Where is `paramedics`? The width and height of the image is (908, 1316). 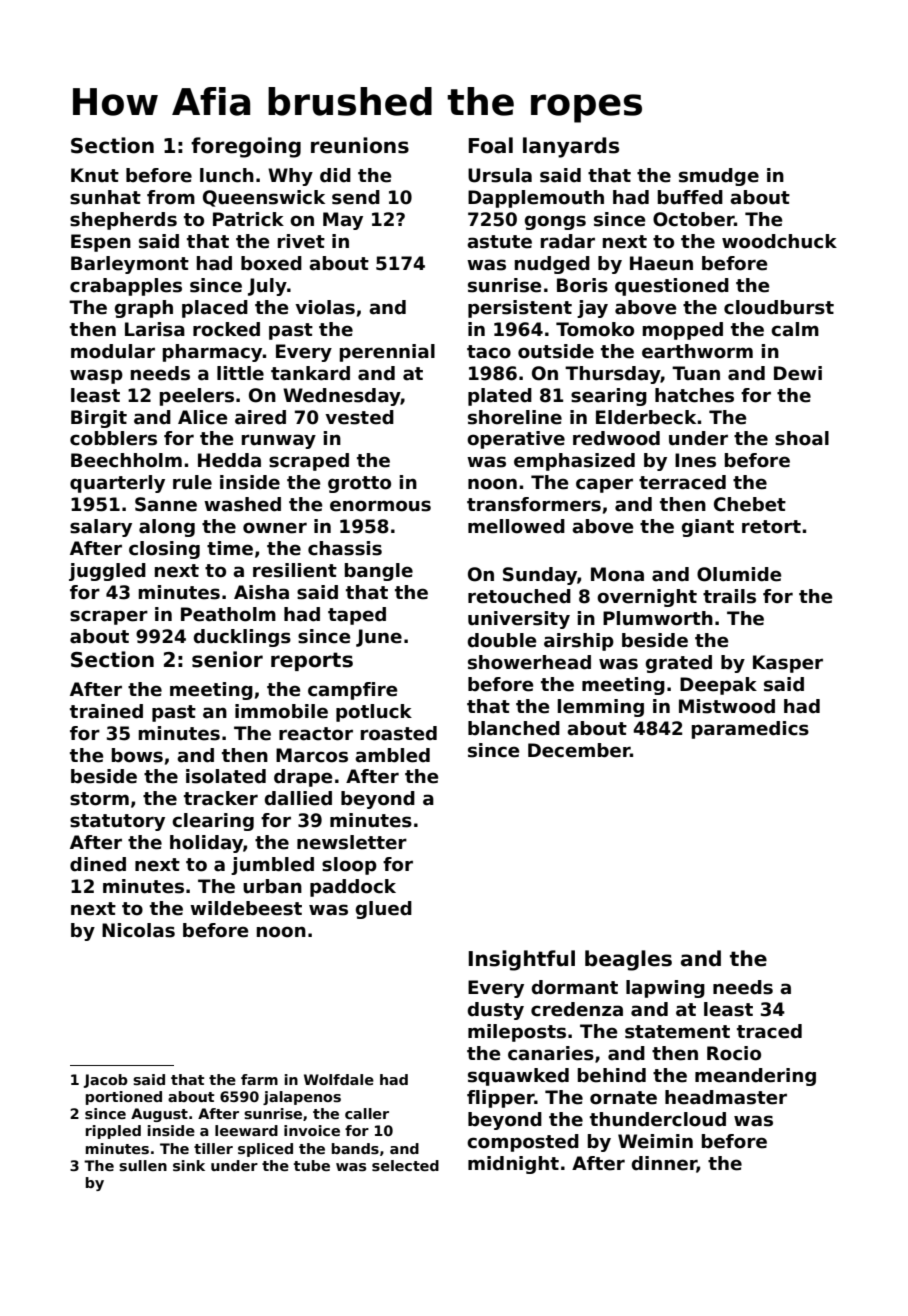 paramedics is located at coordinates (750, 730).
